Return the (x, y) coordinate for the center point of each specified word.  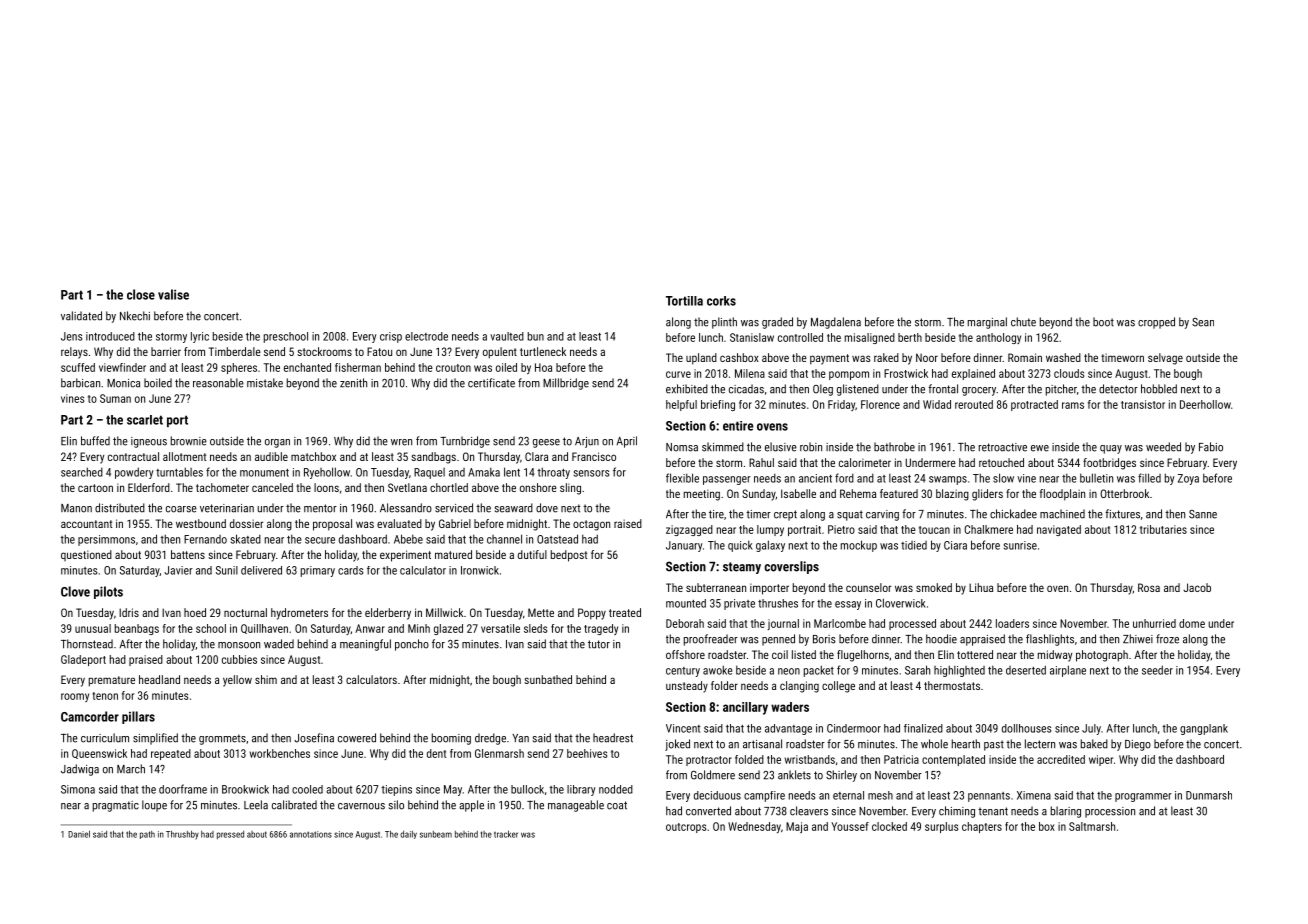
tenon (105, 696)
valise (173, 294)
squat (850, 515)
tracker (506, 834)
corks (721, 301)
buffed (95, 441)
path (147, 835)
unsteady (687, 687)
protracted (1034, 405)
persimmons (106, 540)
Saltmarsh (1092, 826)
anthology (998, 338)
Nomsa (682, 447)
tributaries (1163, 529)
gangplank (1204, 729)
